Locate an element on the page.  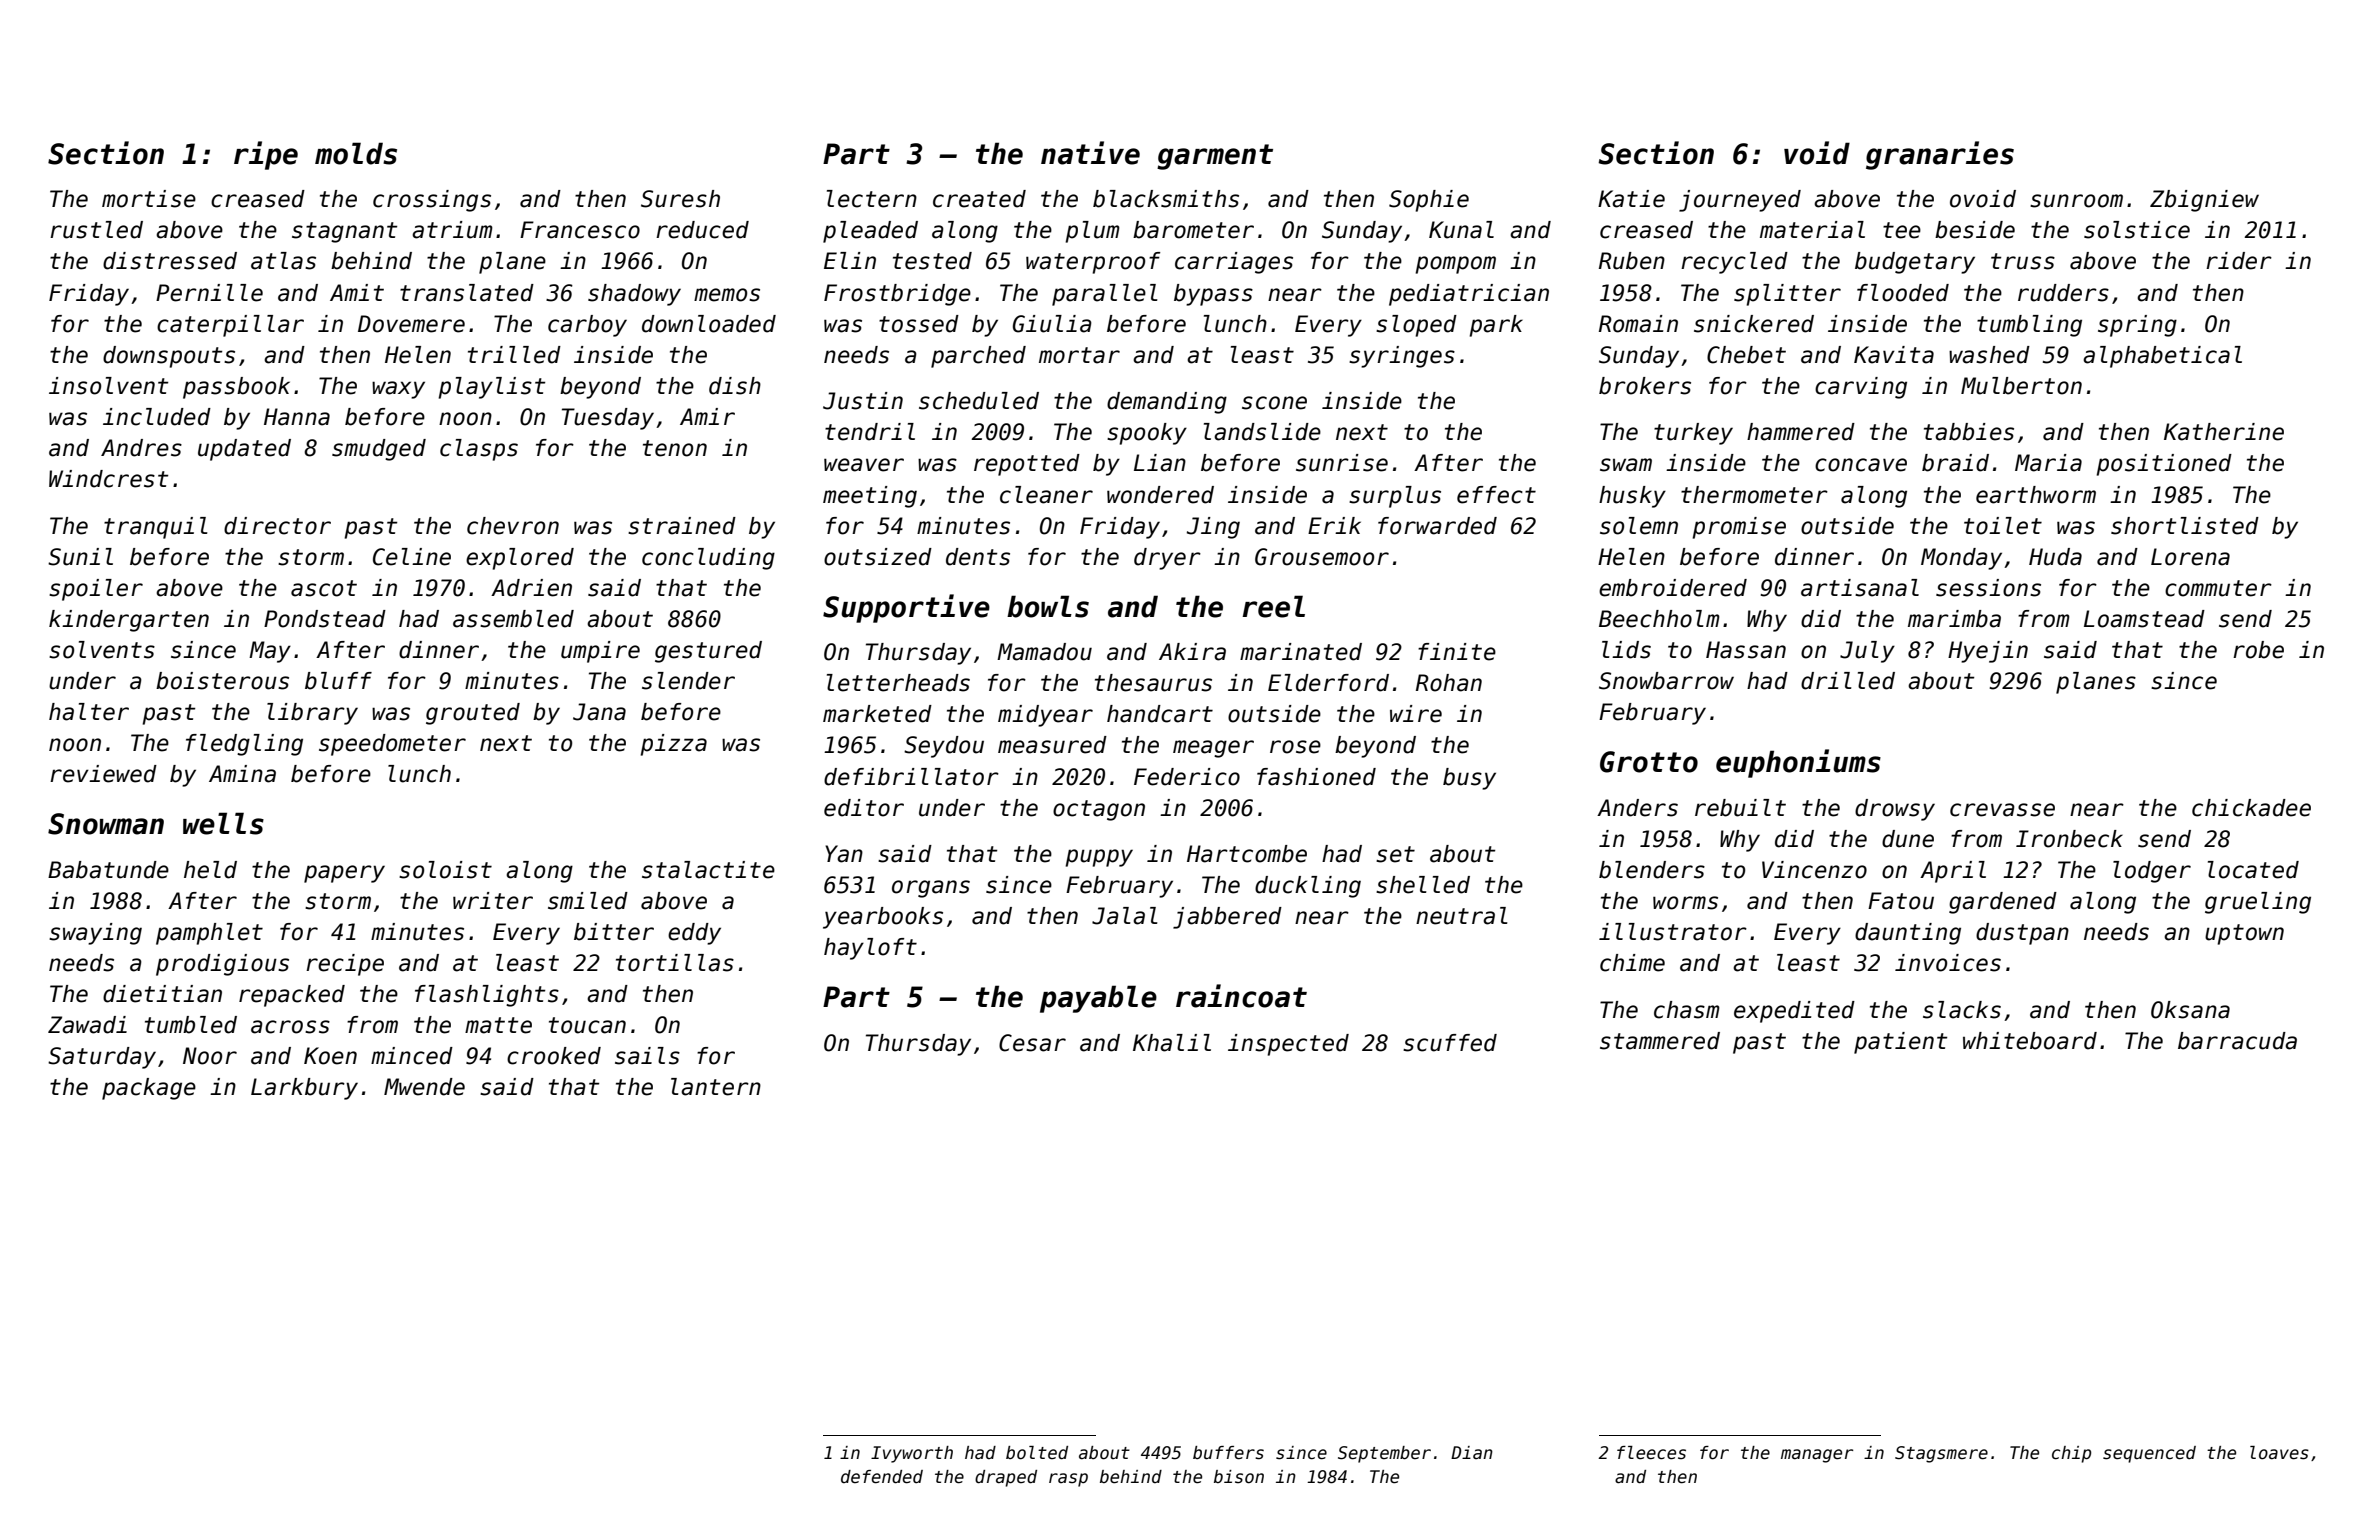
defended is located at coordinates (882, 1477).
